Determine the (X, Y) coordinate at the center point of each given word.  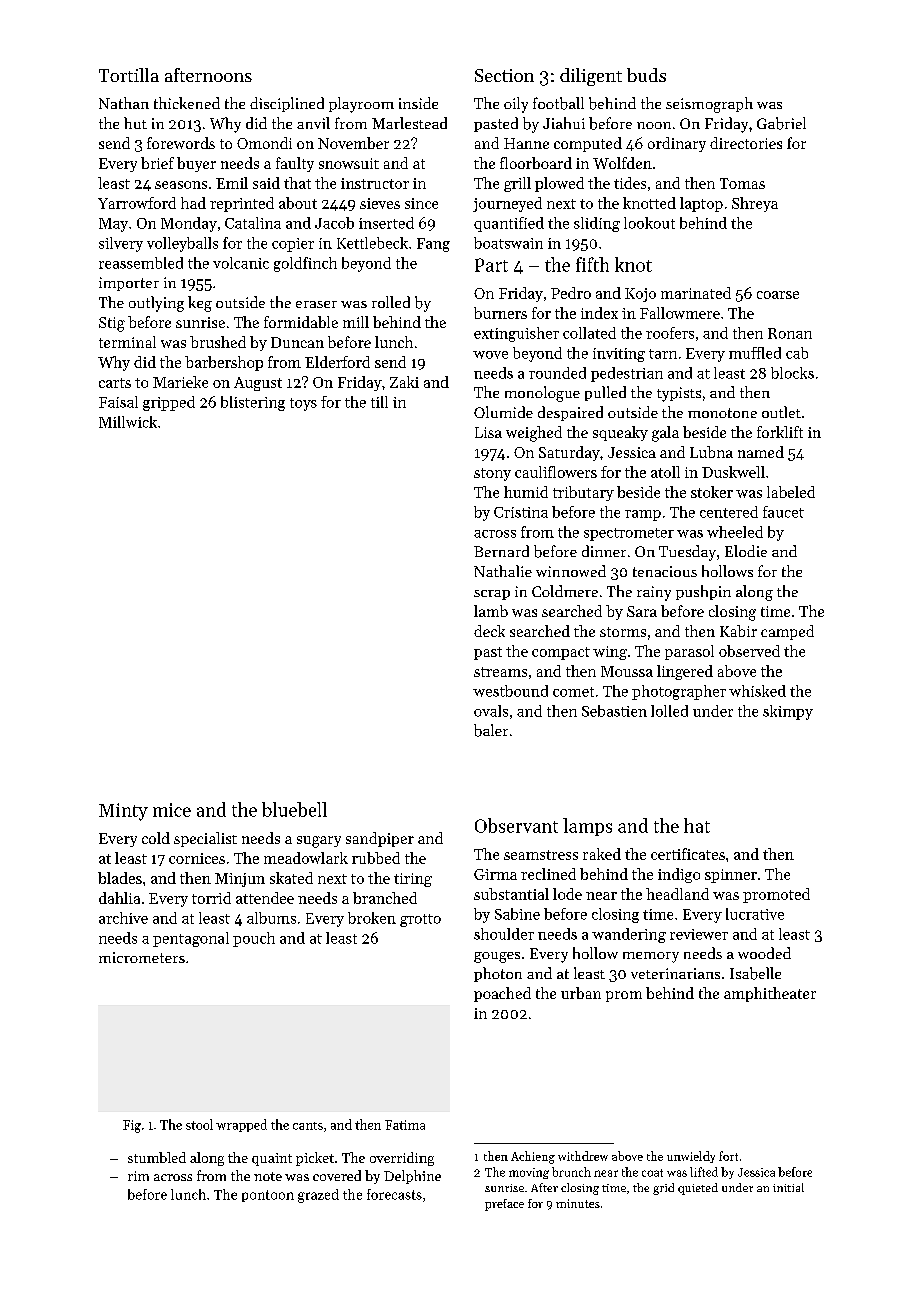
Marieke (180, 382)
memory (651, 957)
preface (504, 1205)
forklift (780, 432)
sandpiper (380, 839)
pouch (254, 939)
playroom (361, 105)
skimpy (788, 712)
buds (646, 75)
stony (492, 474)
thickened (187, 103)
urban (581, 993)
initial (788, 1187)
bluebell (294, 809)
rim (138, 1176)
